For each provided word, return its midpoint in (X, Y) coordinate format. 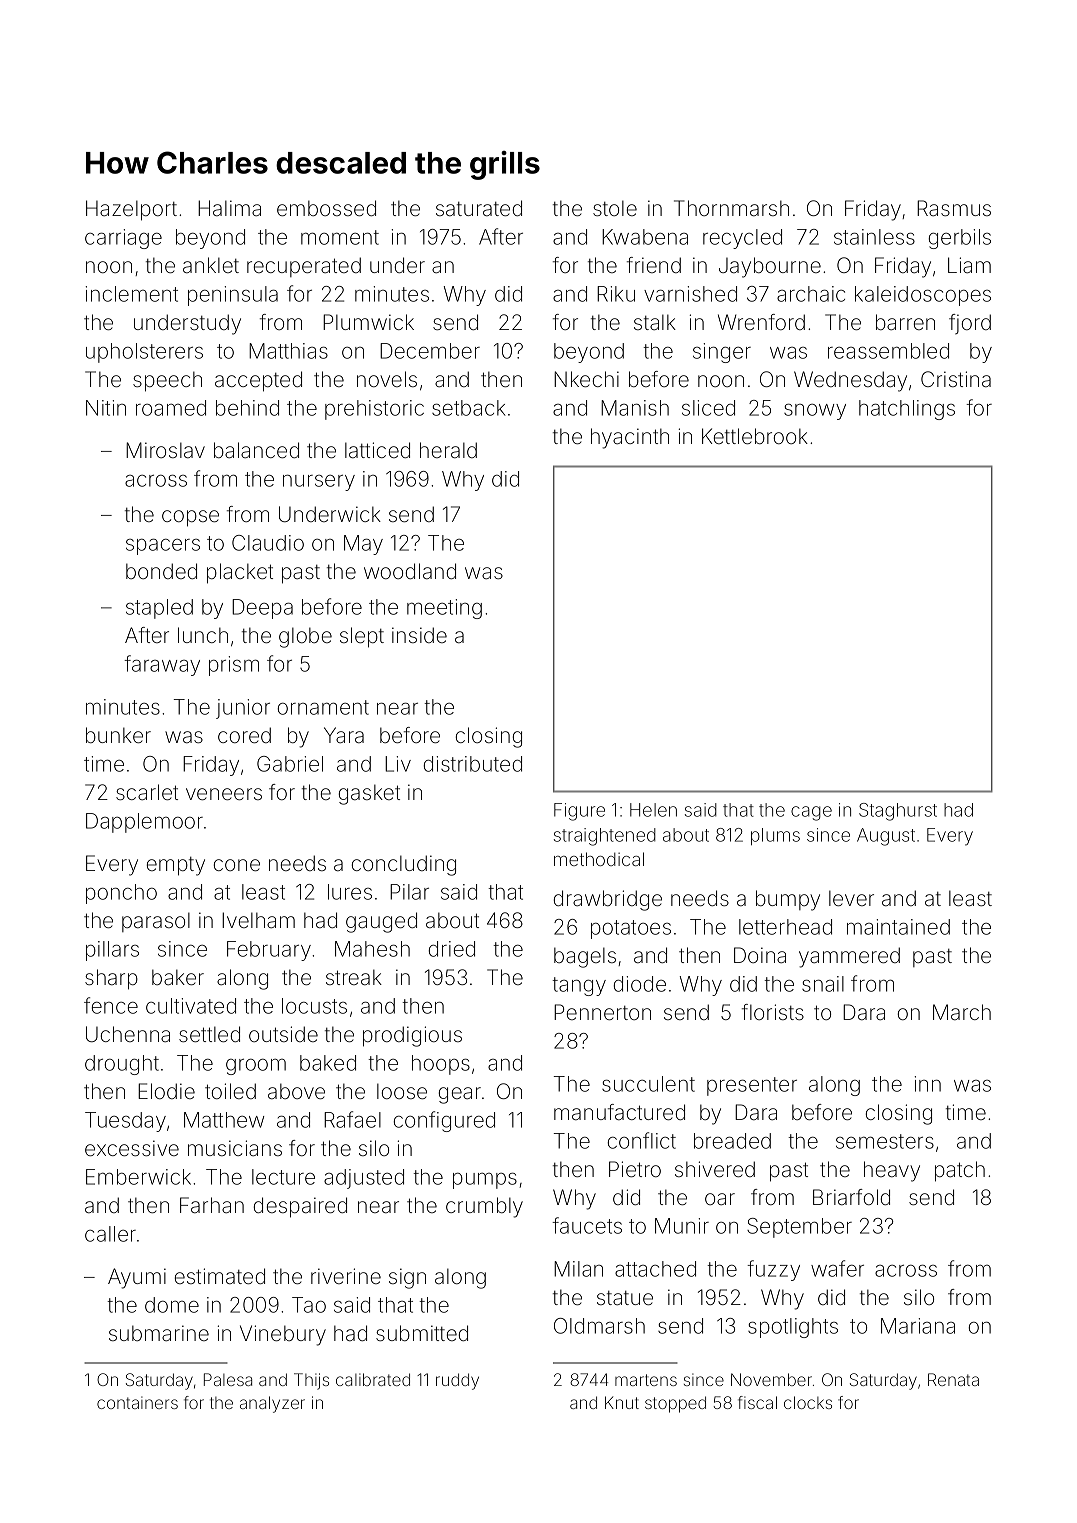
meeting (444, 609)
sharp (111, 979)
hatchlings (907, 410)
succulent (648, 1084)
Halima (229, 208)
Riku (616, 294)
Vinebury (283, 1335)
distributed (473, 764)
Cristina (956, 379)
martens (646, 1380)
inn (927, 1084)
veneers (224, 794)
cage (811, 813)
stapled (159, 609)
